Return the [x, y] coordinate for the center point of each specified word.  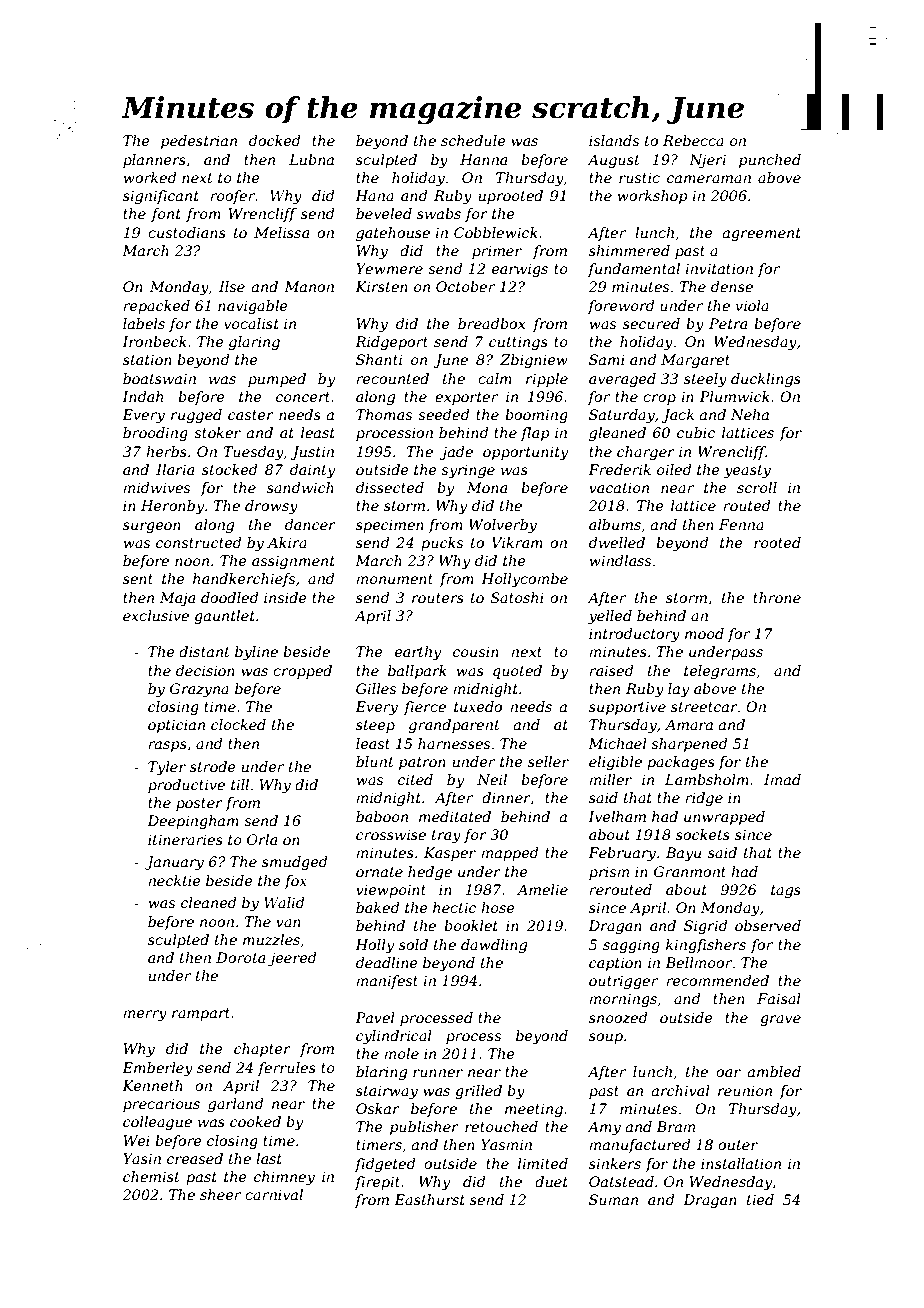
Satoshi [517, 597]
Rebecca [693, 140]
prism [609, 873]
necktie [174, 880]
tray [446, 836]
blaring [381, 1073]
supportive [627, 708]
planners [154, 161]
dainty [312, 471]
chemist [151, 1176]
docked [275, 140]
